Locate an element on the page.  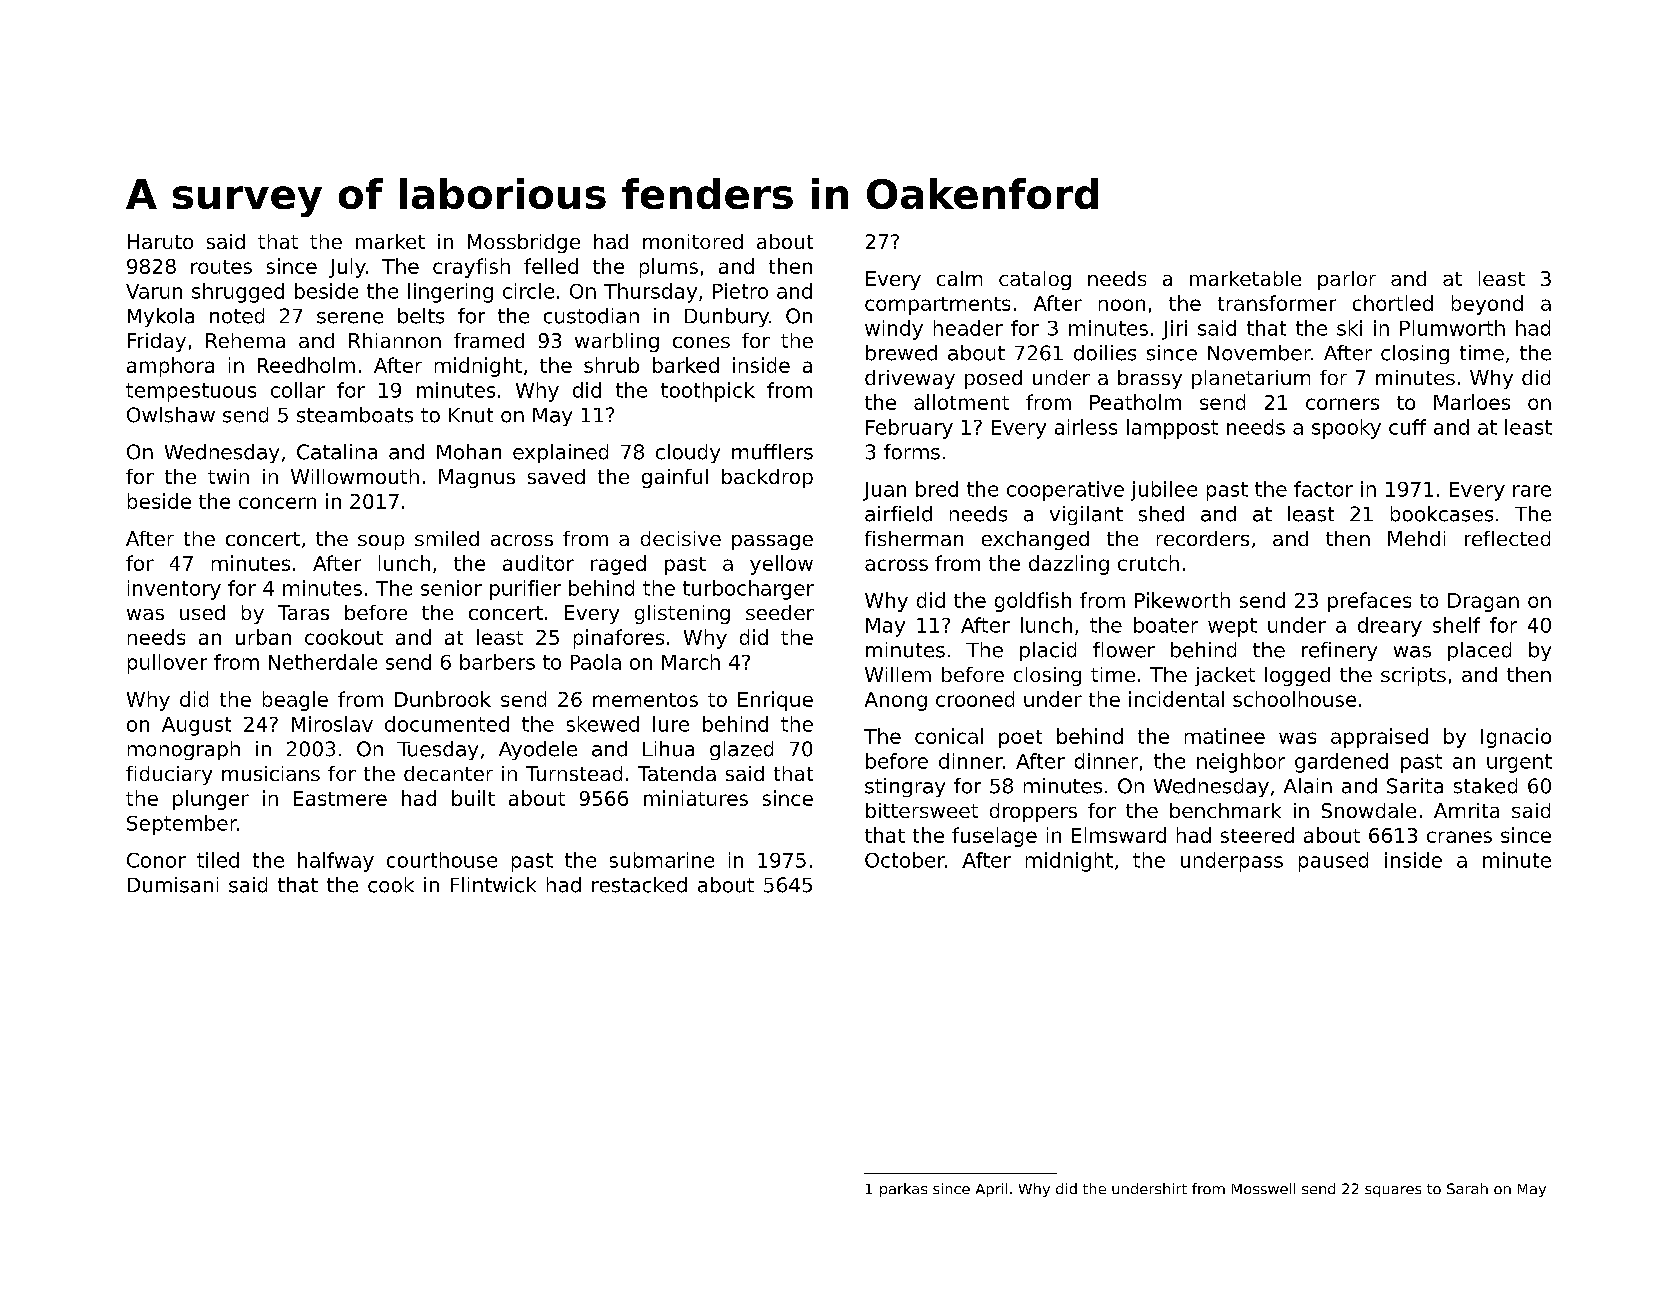
prefaces is located at coordinates (1369, 602).
